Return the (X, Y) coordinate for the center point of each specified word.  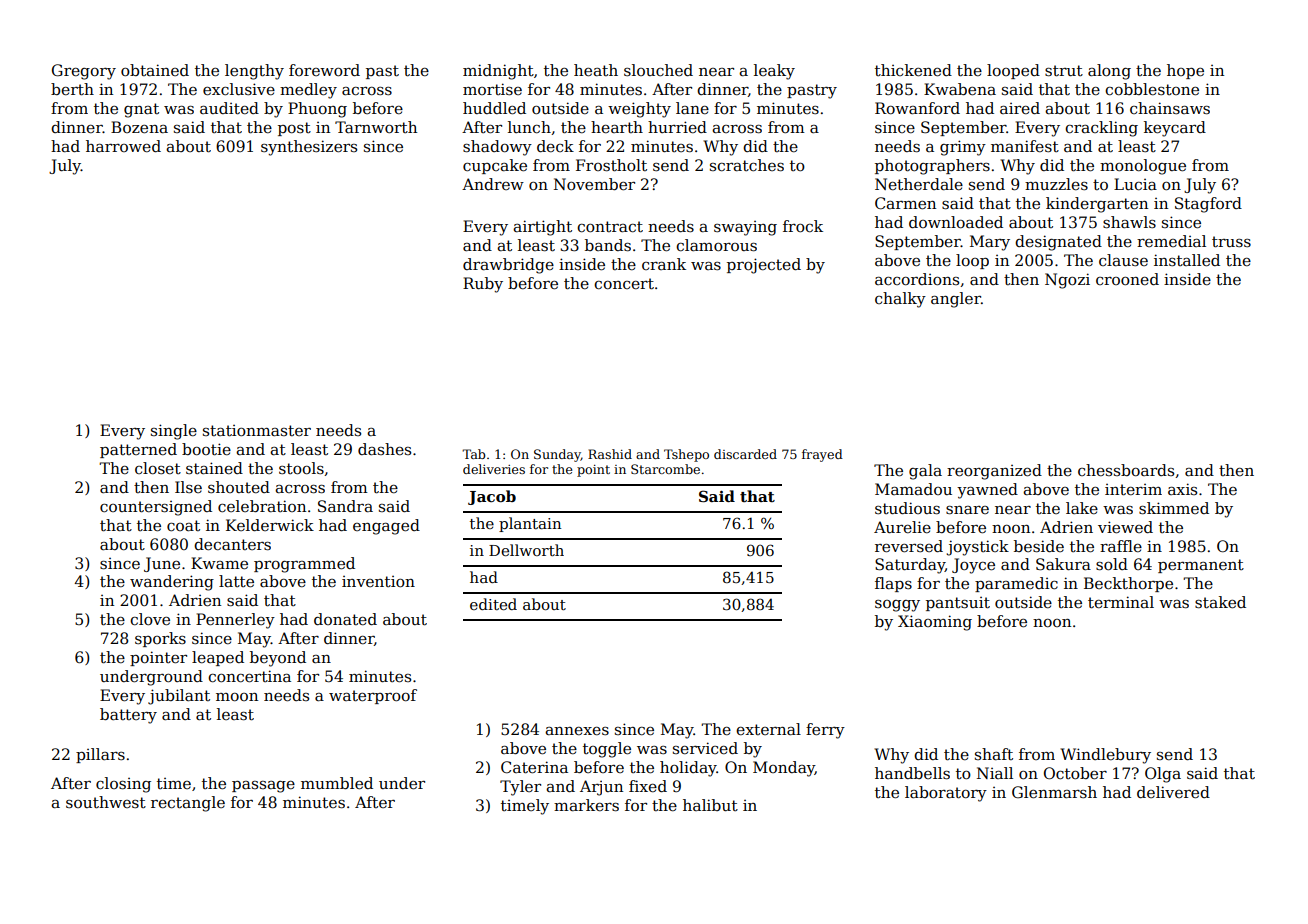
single (174, 432)
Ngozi (1067, 281)
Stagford (1208, 205)
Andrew (493, 184)
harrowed (123, 146)
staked (1220, 602)
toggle (607, 750)
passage (263, 787)
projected (764, 266)
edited (493, 604)
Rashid (610, 454)
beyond (278, 659)
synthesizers (309, 148)
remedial (1171, 241)
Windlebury (1105, 756)
